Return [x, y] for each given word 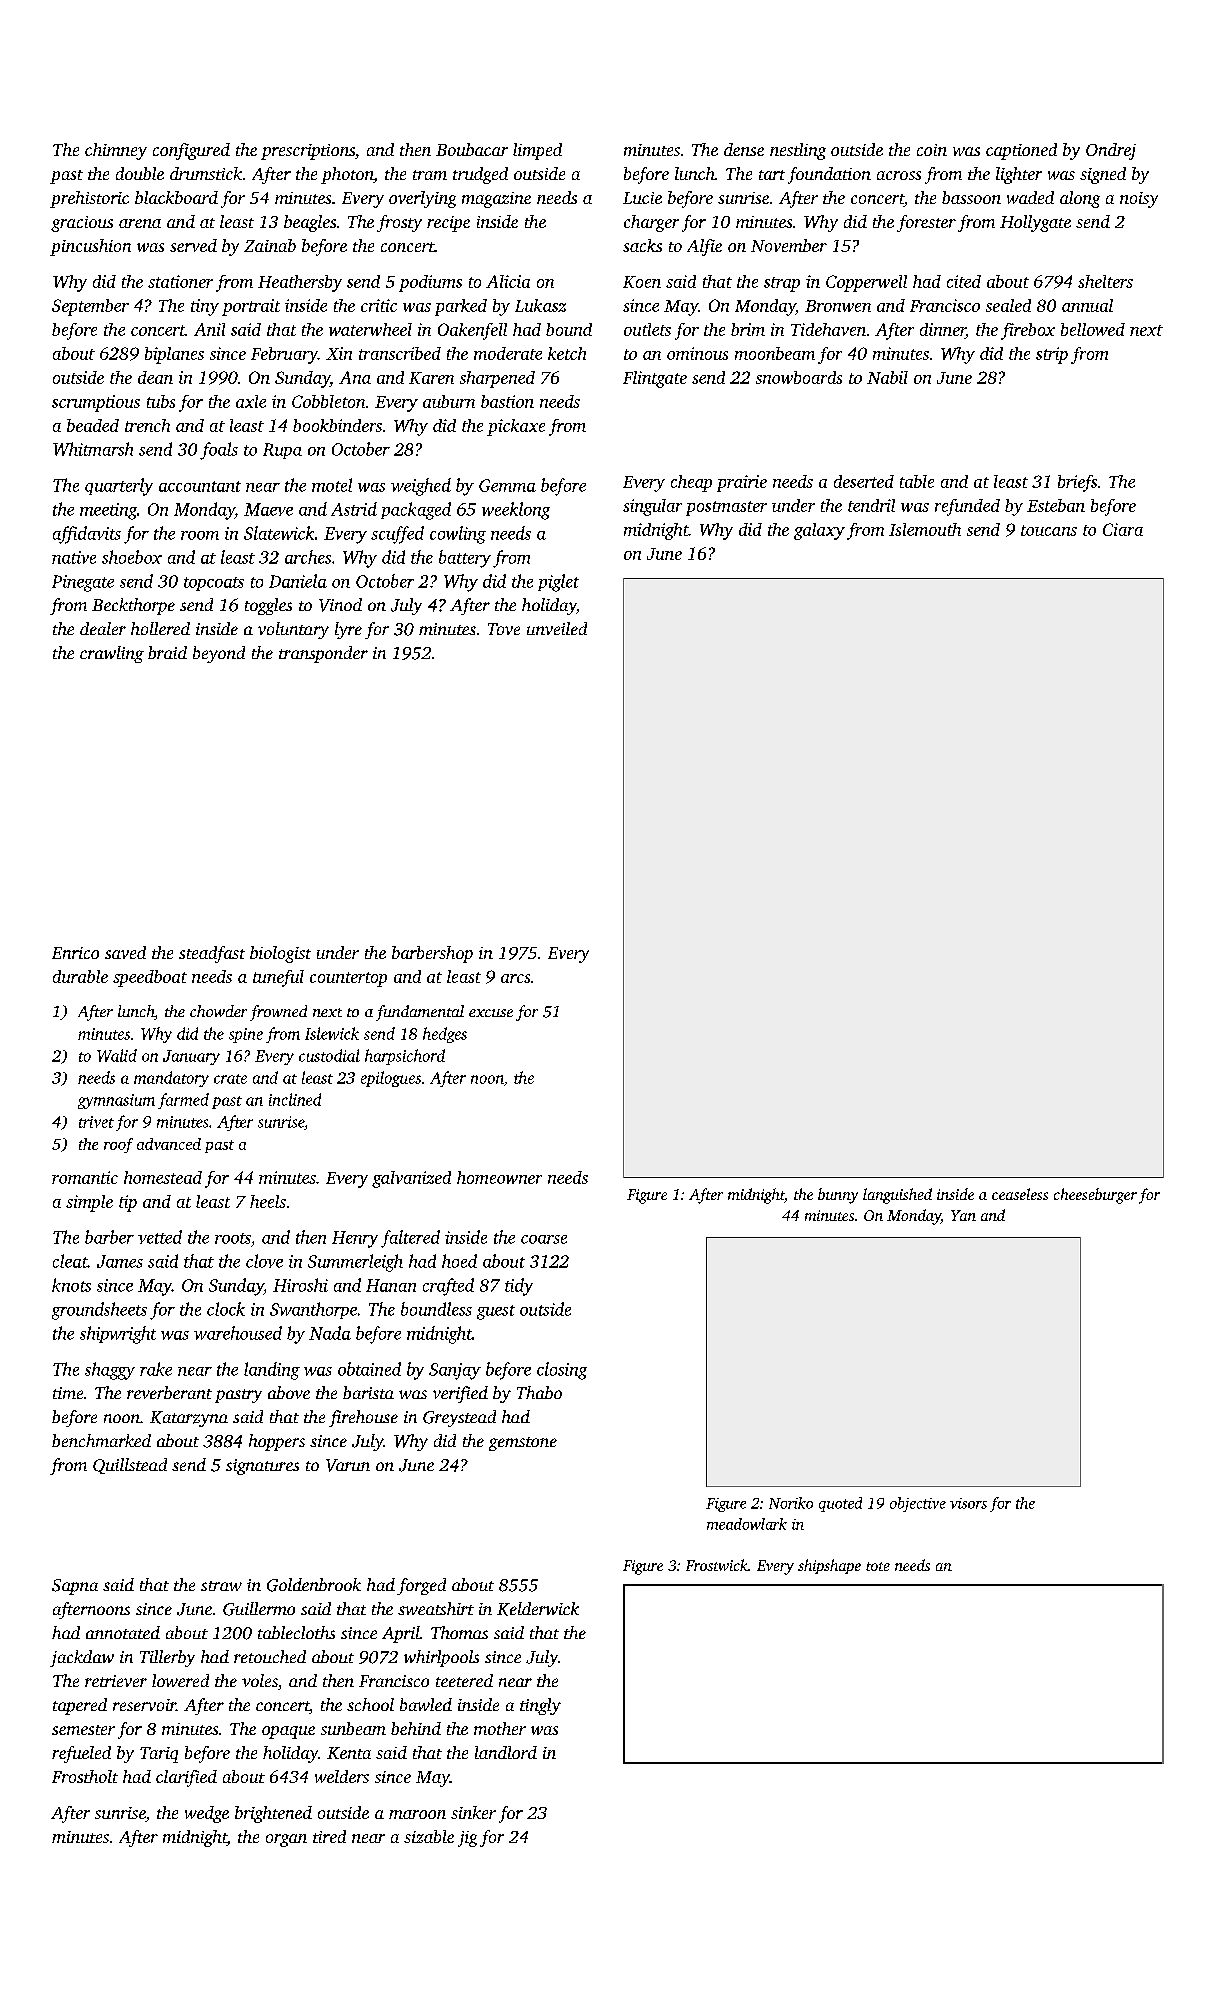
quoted [840, 1504]
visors [968, 1503]
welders [342, 1776]
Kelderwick [538, 1609]
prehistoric [89, 199]
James [120, 1261]
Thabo [539, 1392]
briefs [1077, 483]
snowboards [799, 377]
